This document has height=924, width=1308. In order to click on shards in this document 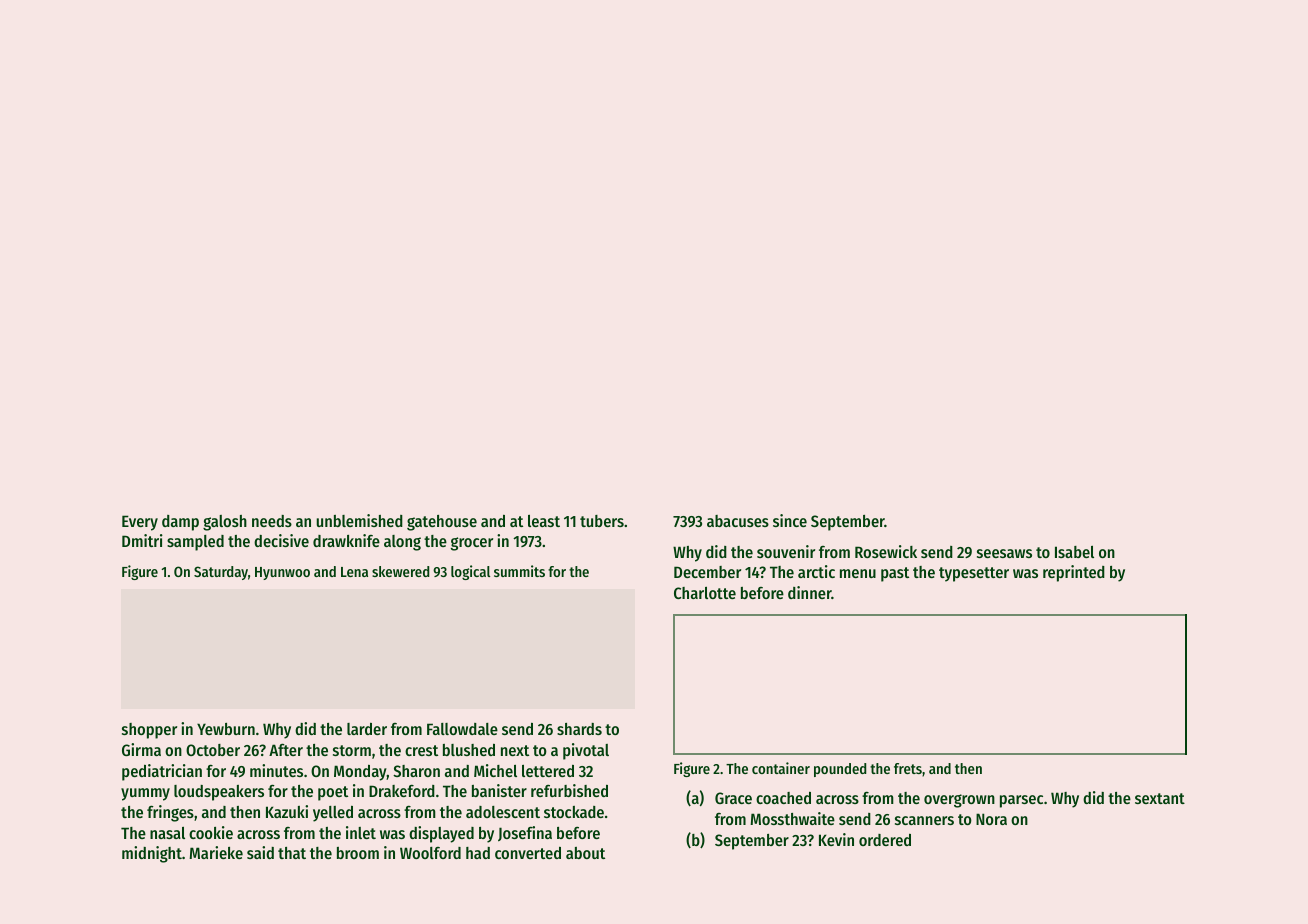, I will do `click(579, 729)`.
